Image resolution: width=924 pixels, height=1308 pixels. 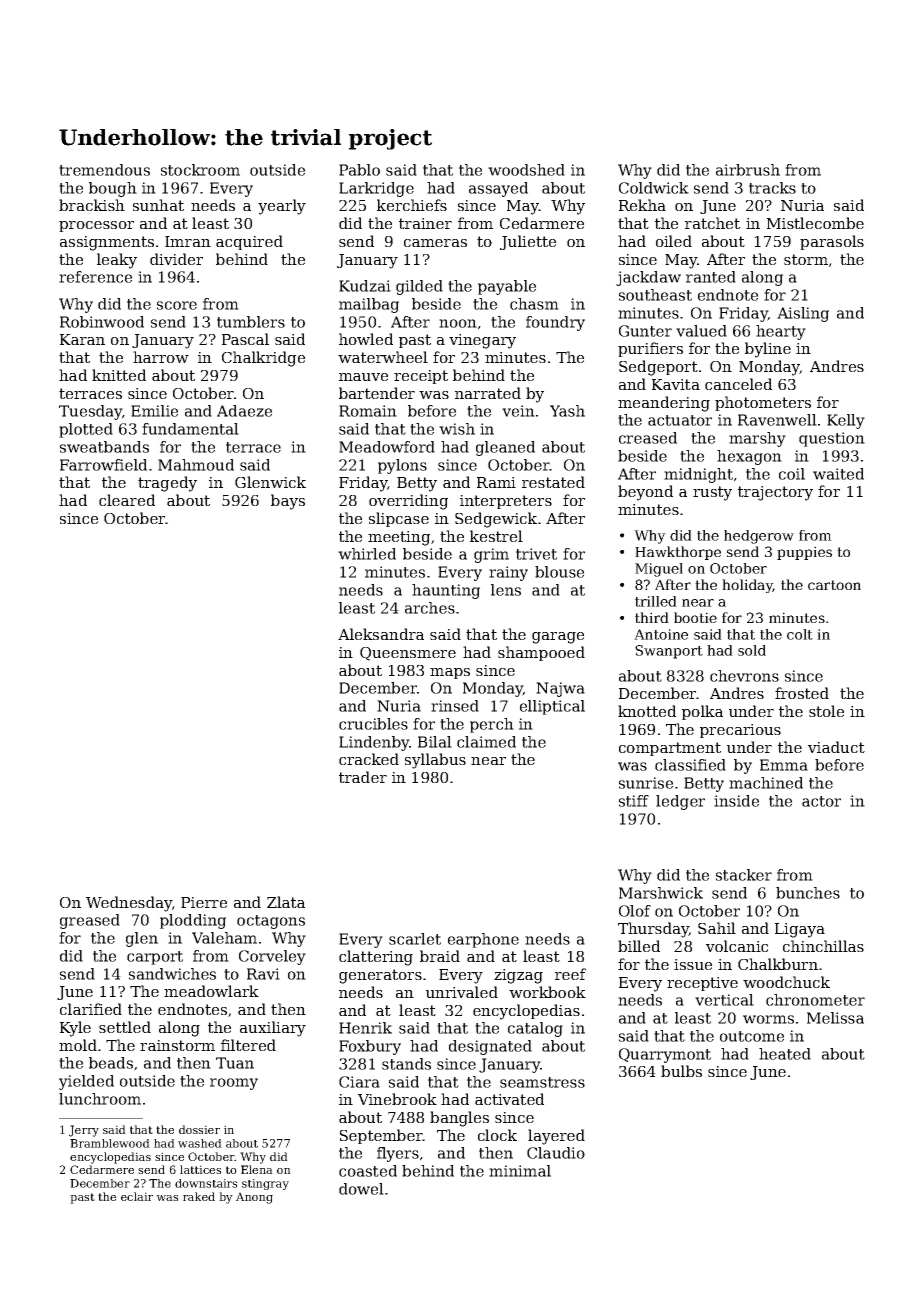 What do you see at coordinates (759, 537) in the page?
I see `hedgerow` at bounding box center [759, 537].
